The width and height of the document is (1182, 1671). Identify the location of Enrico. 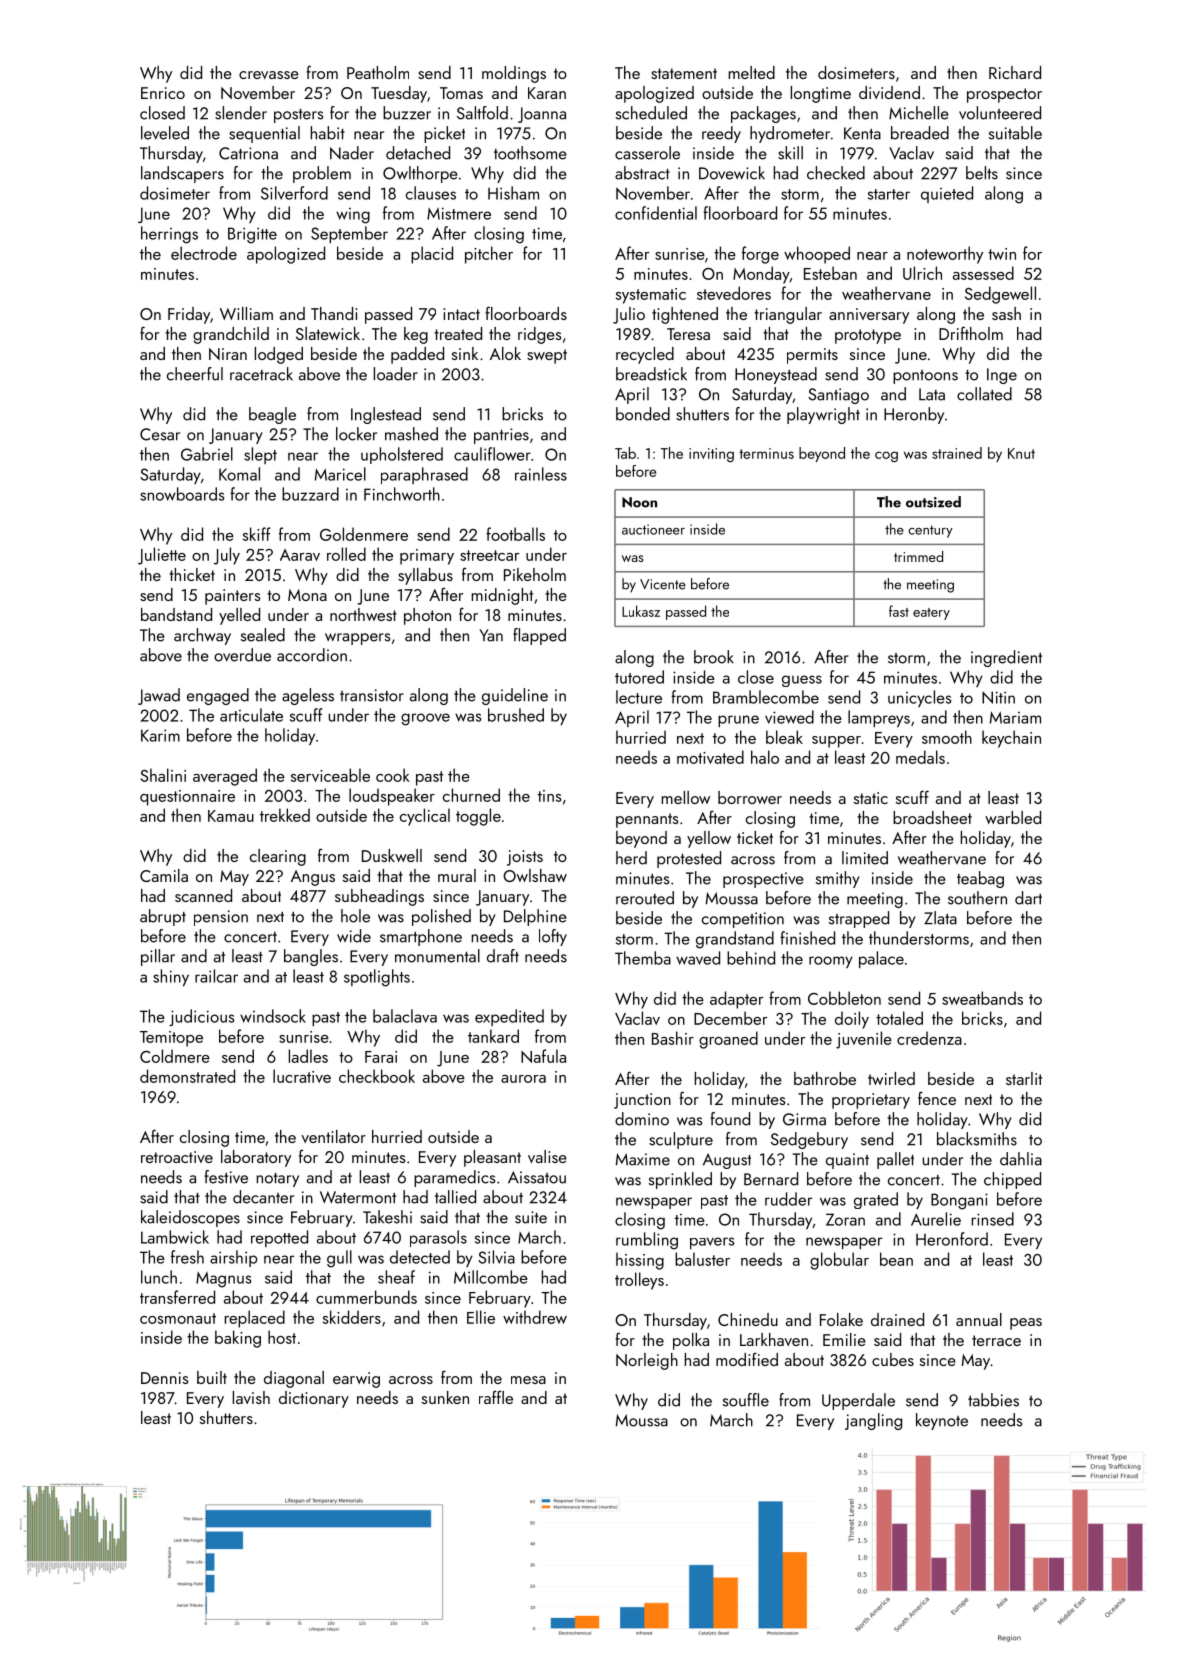
(163, 93).
